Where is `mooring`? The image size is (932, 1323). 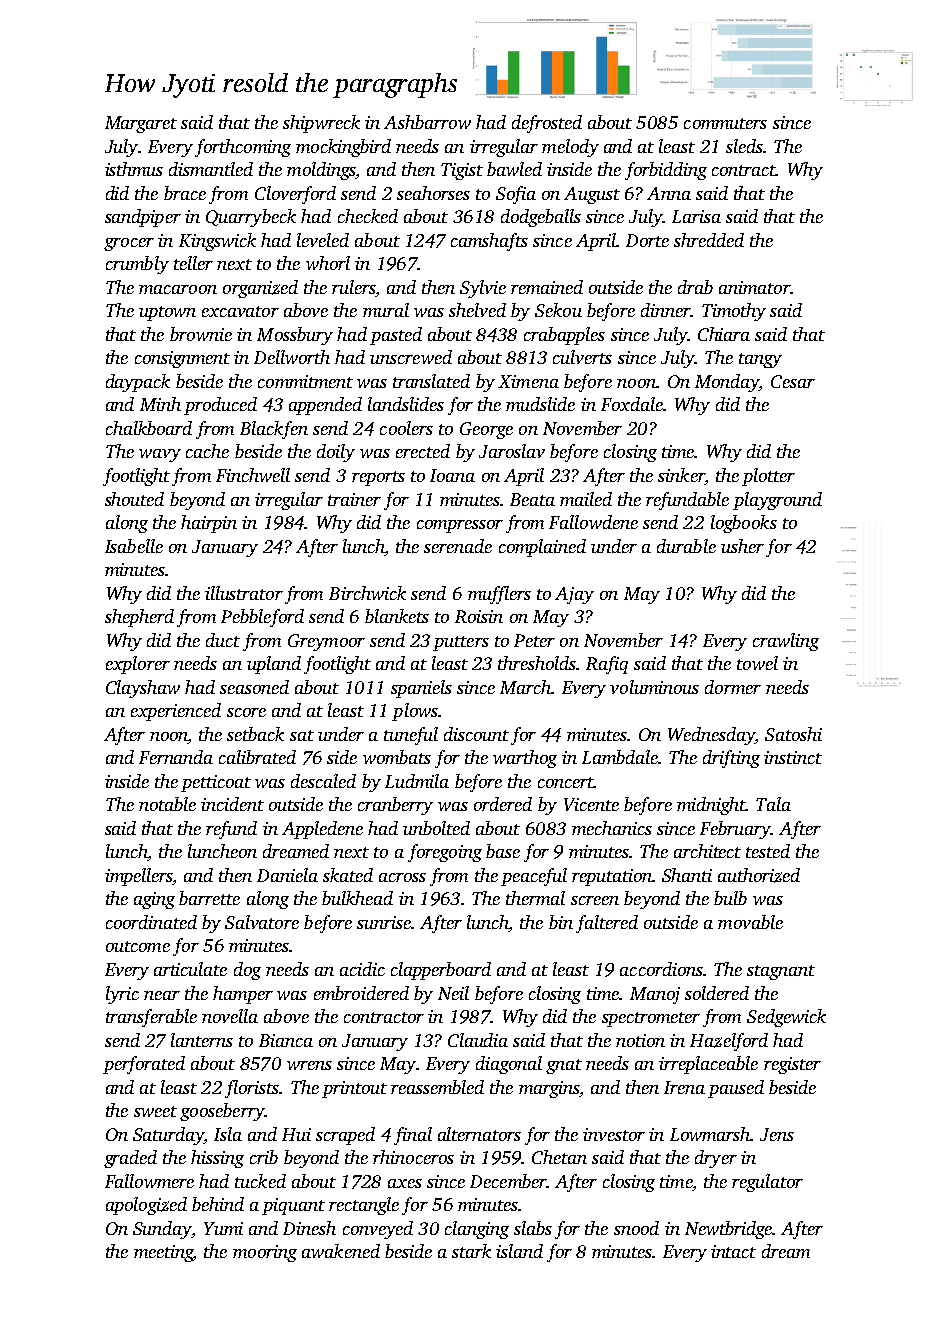 mooring is located at coordinates (265, 1253).
